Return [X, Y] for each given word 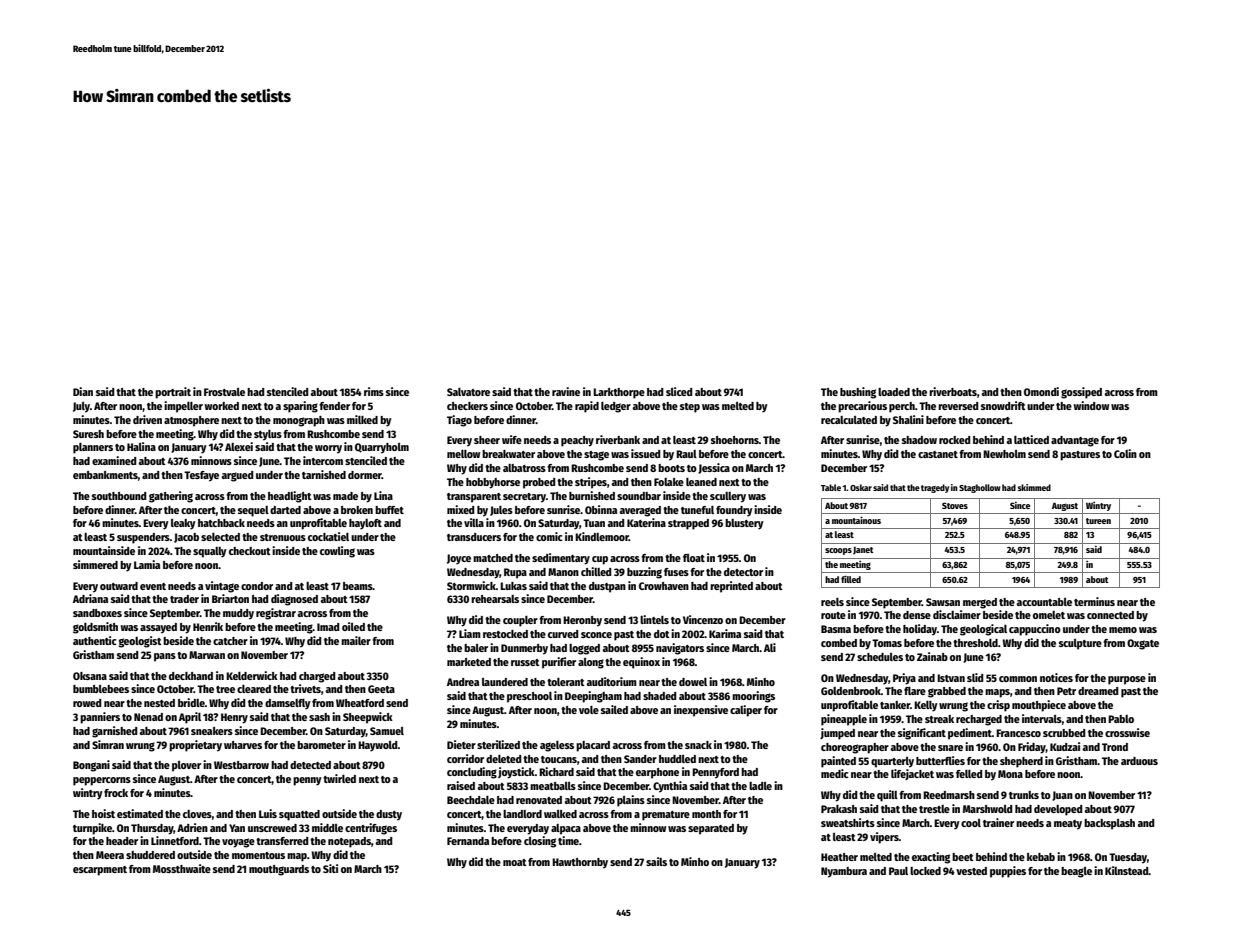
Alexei [239, 446]
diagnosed [294, 600]
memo [1123, 630]
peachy [577, 441]
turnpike [92, 829]
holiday [920, 630]
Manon [563, 572]
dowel [693, 682]
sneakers [212, 731]
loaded [894, 392]
